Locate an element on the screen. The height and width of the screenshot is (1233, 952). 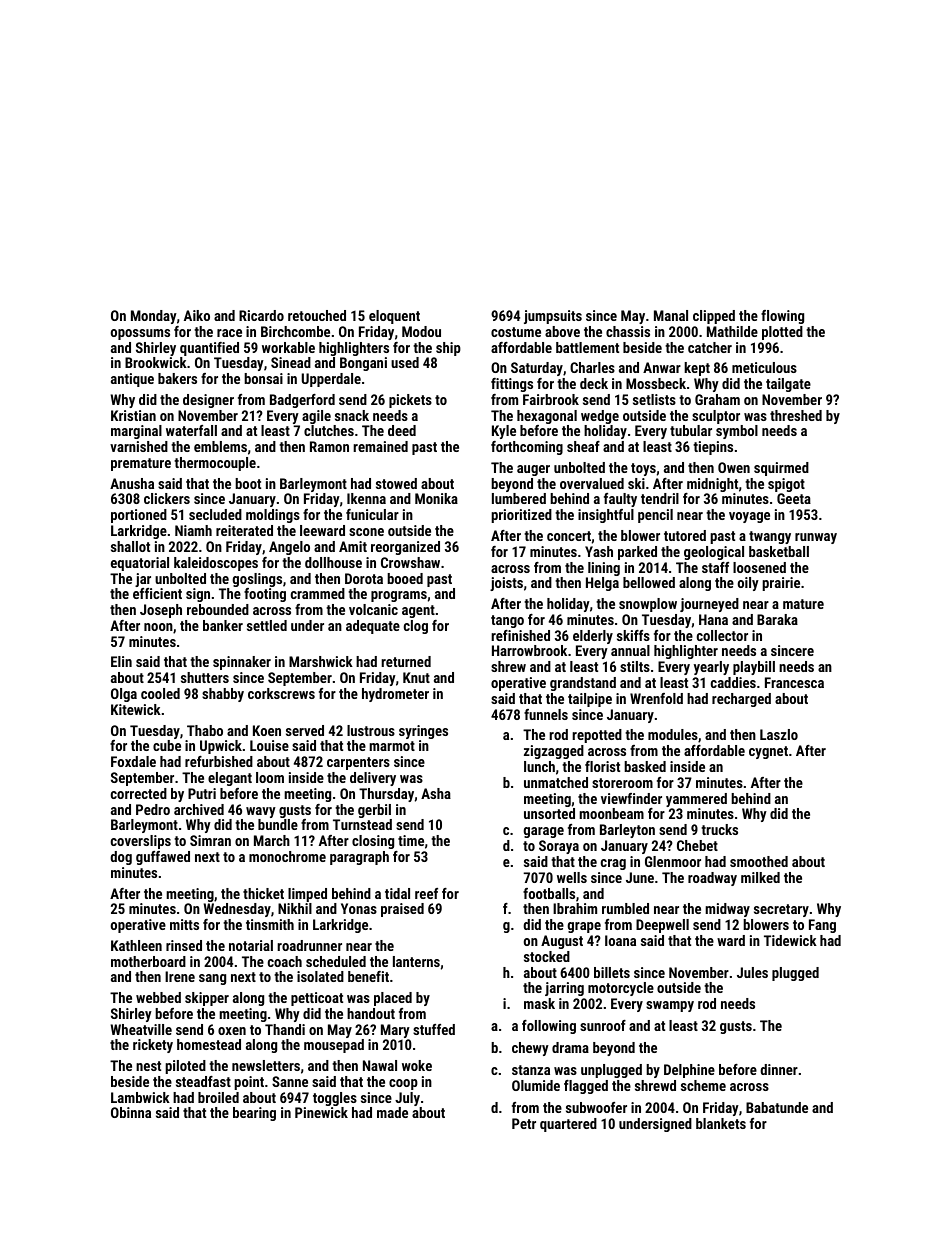
used is located at coordinates (405, 362).
